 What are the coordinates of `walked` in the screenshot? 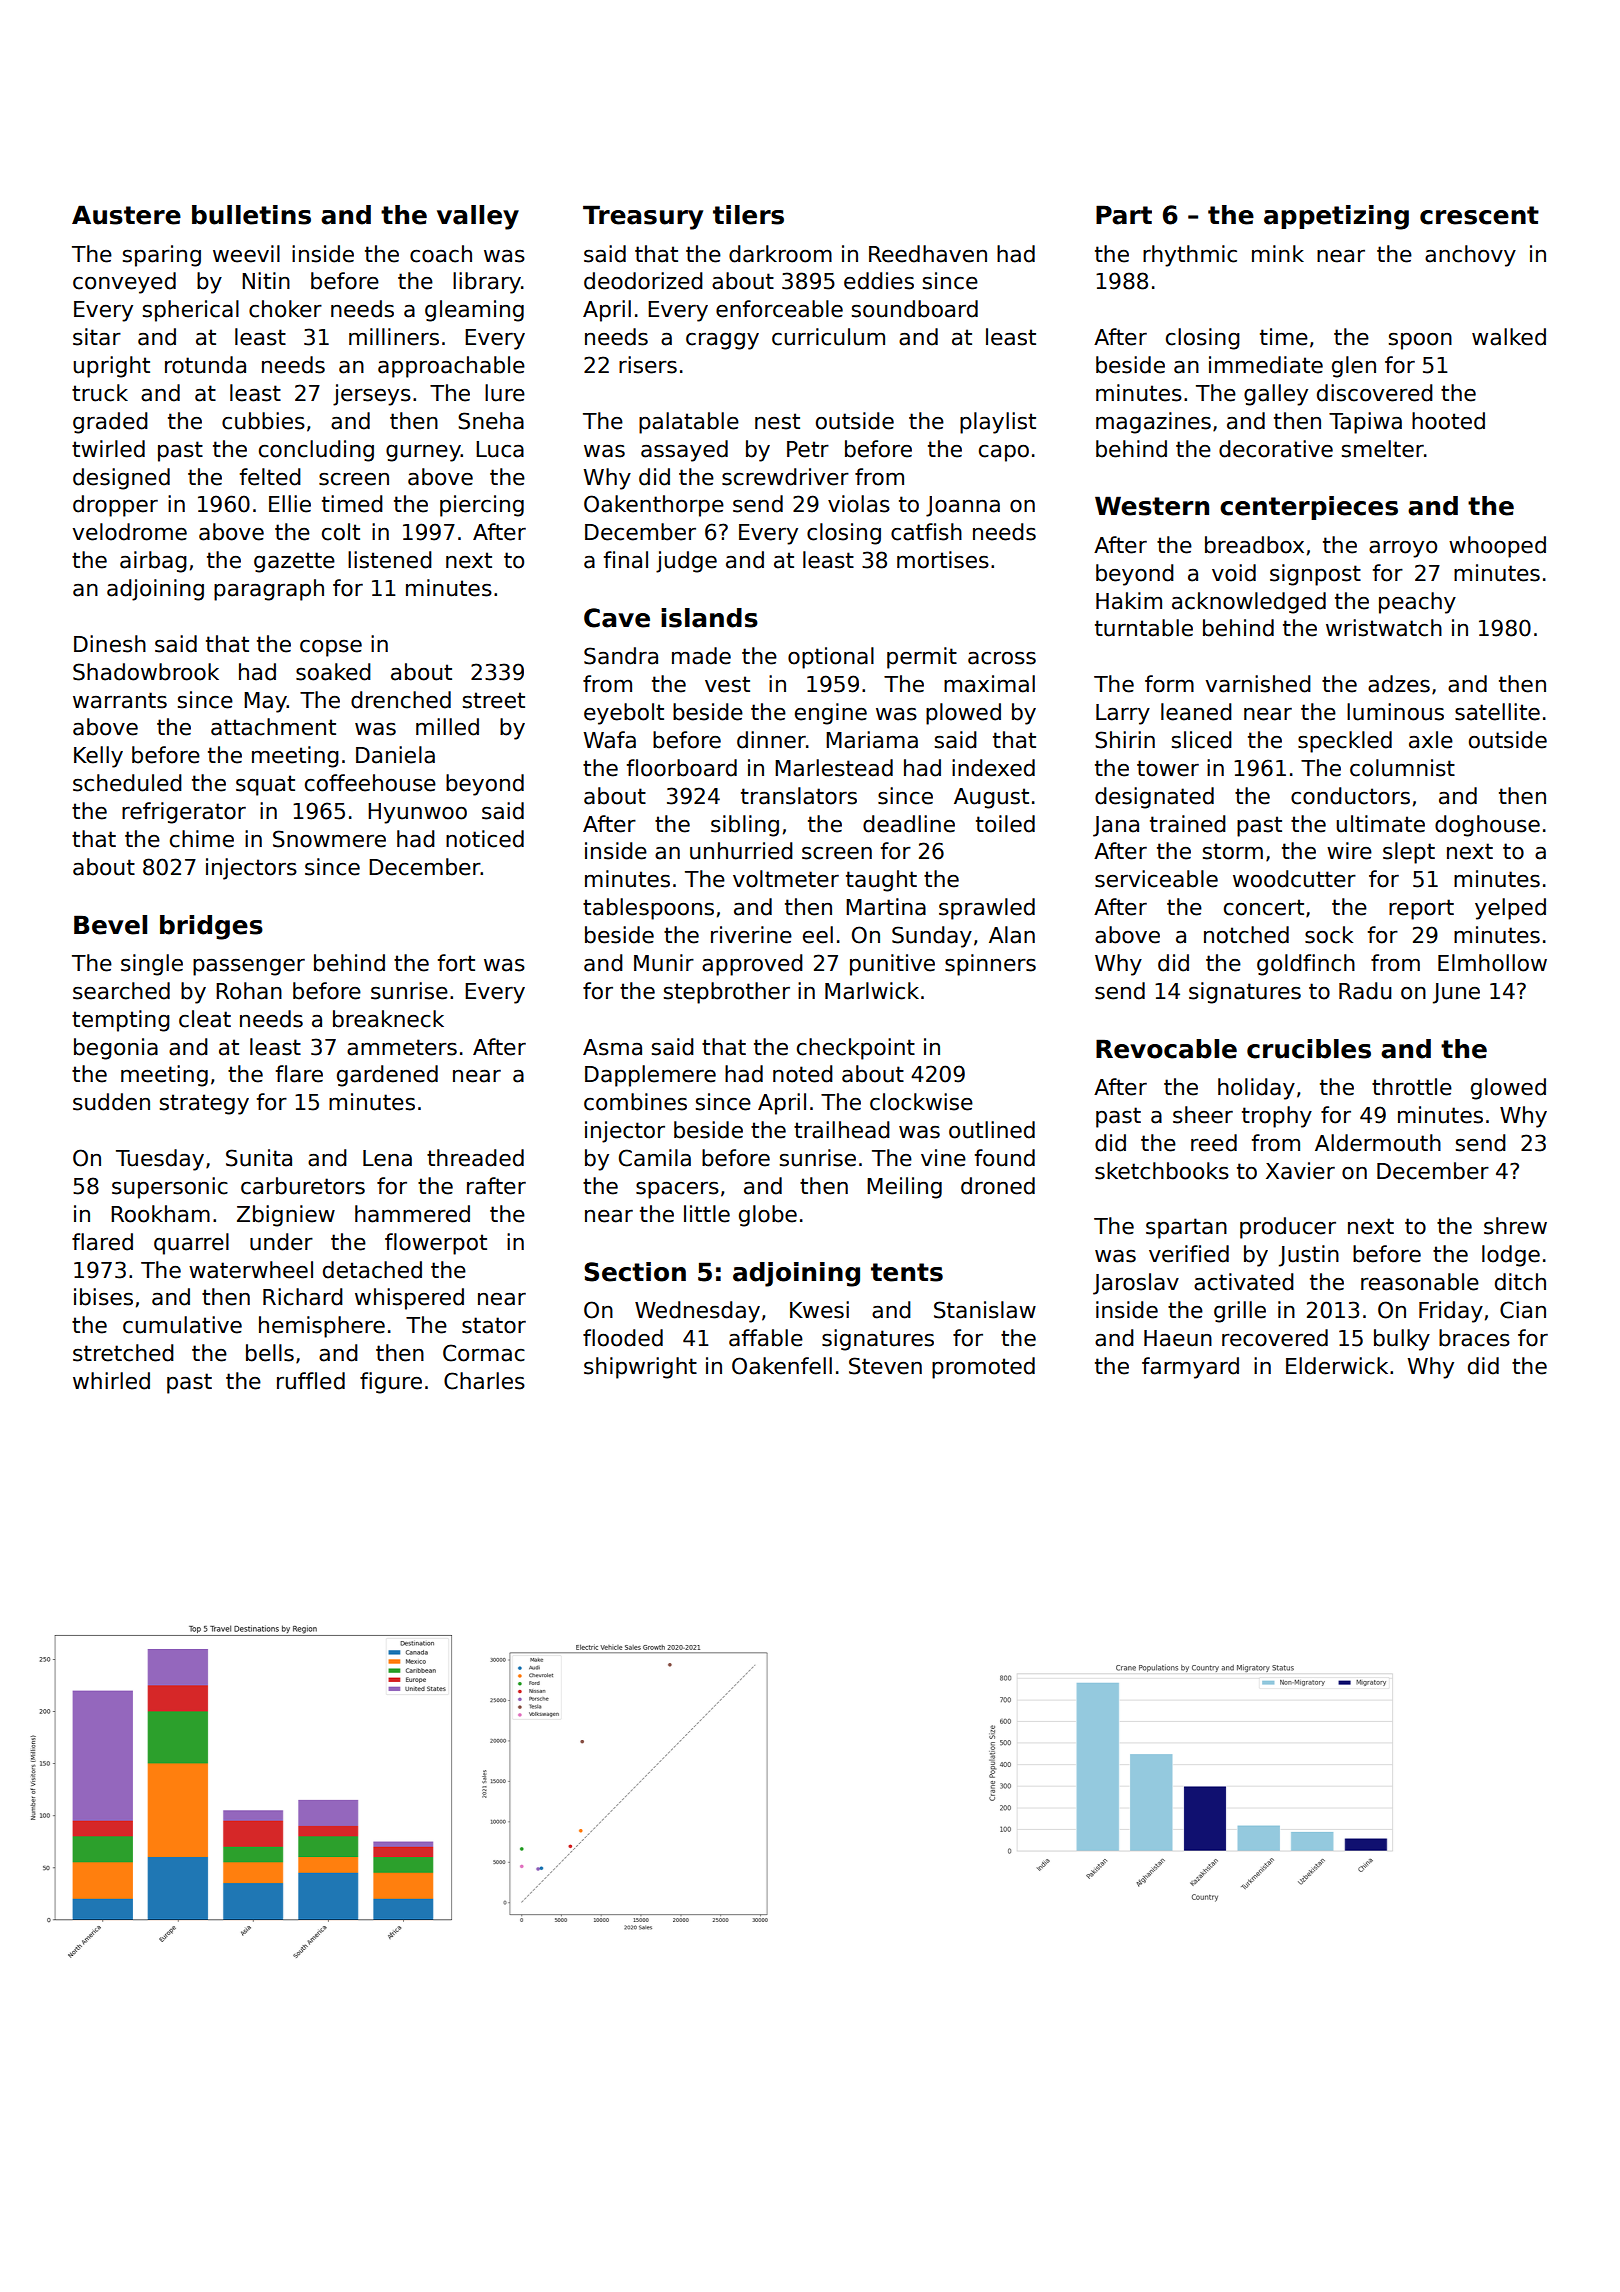 It's located at (1509, 337).
